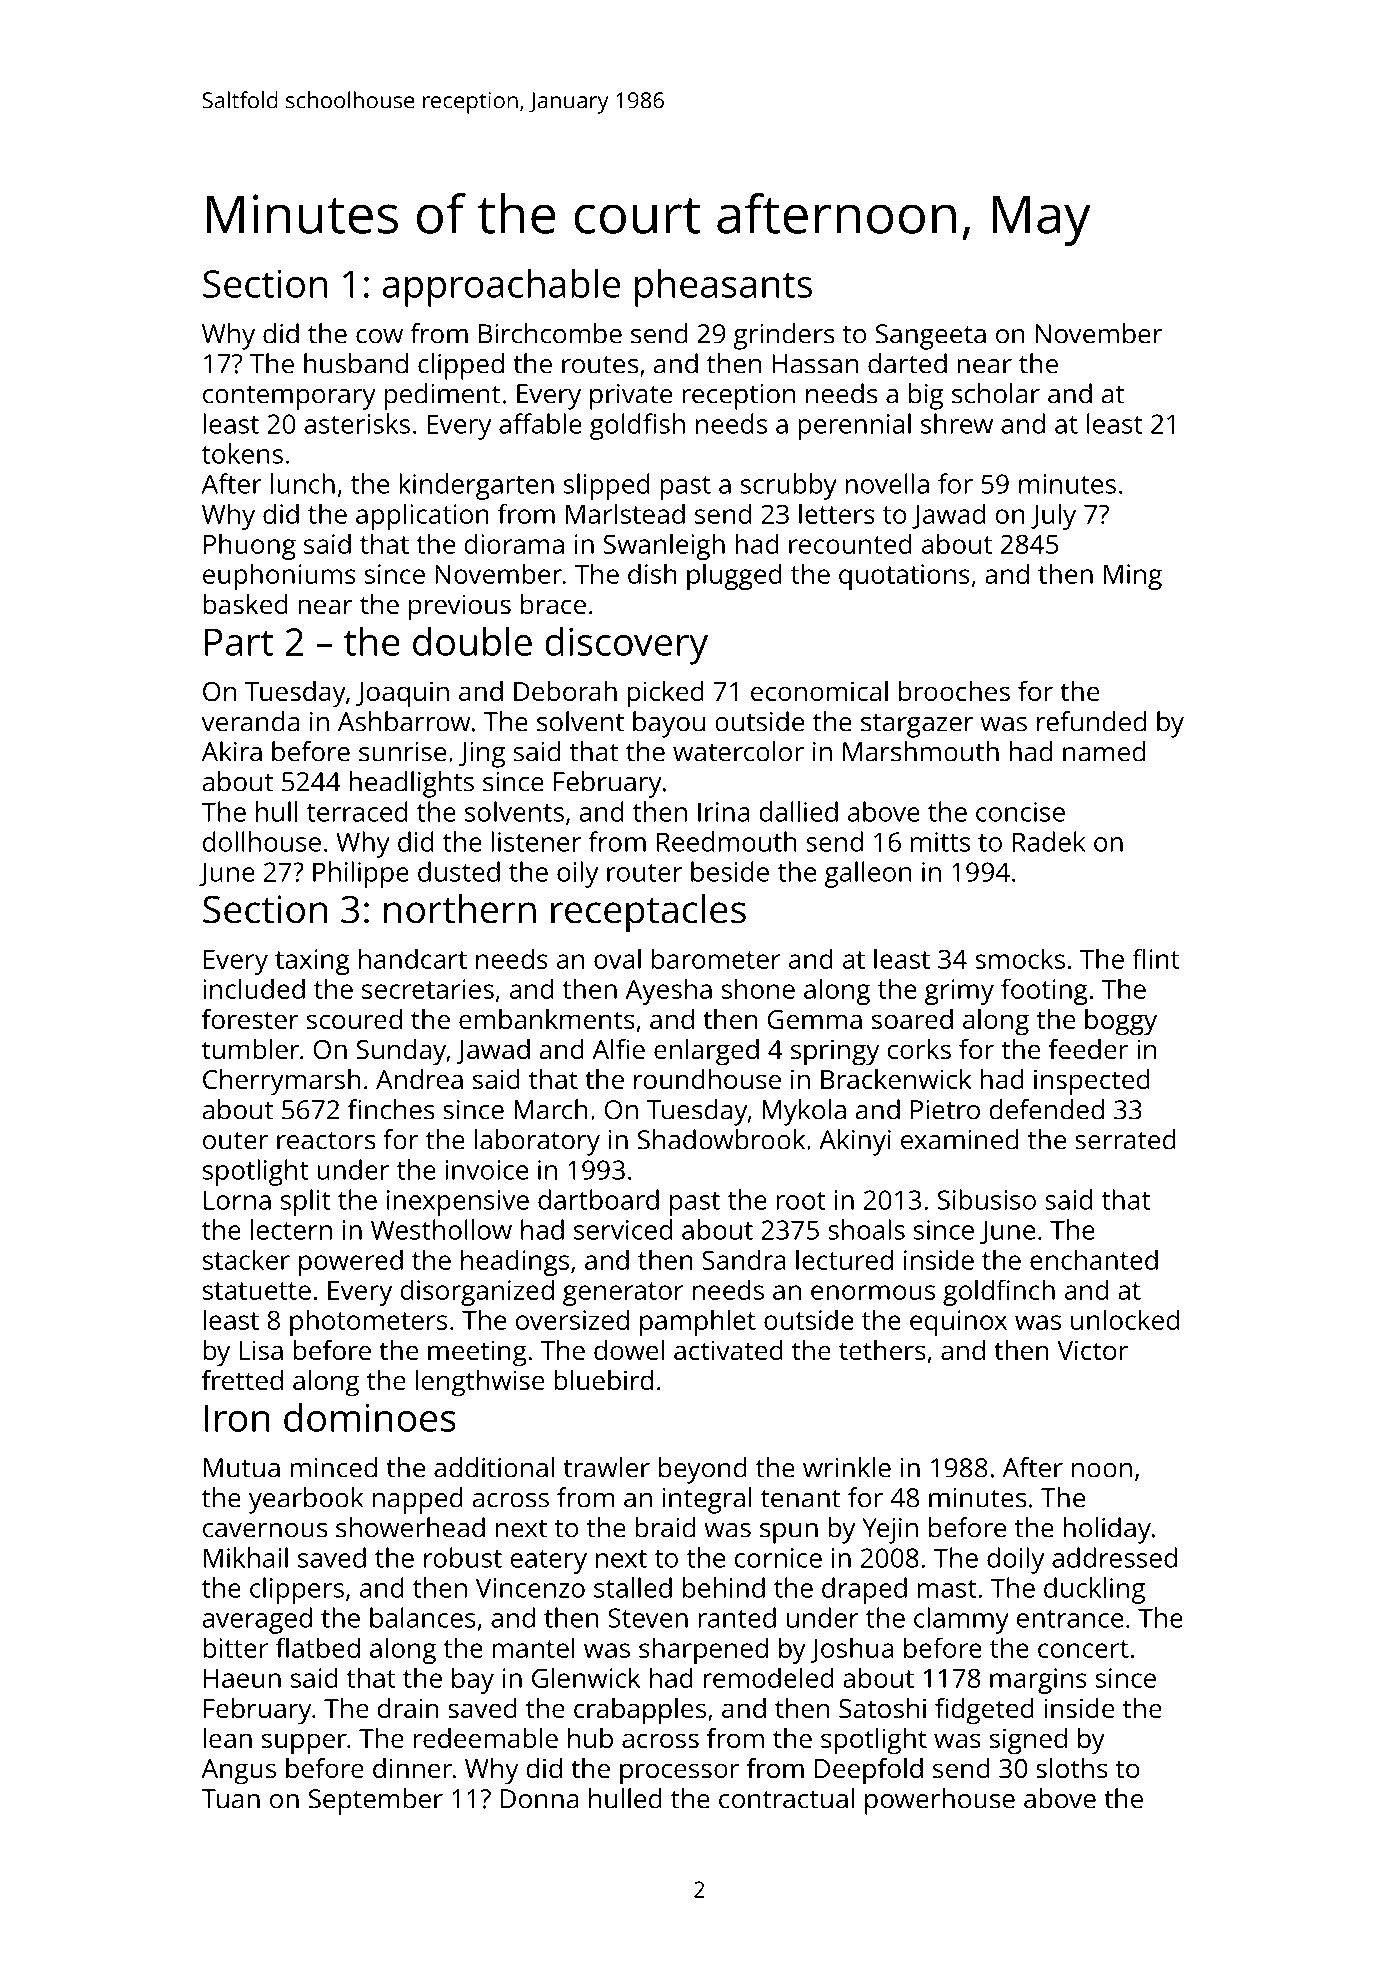  Describe the element at coordinates (931, 337) in the screenshot. I see `Sangeeta` at that location.
